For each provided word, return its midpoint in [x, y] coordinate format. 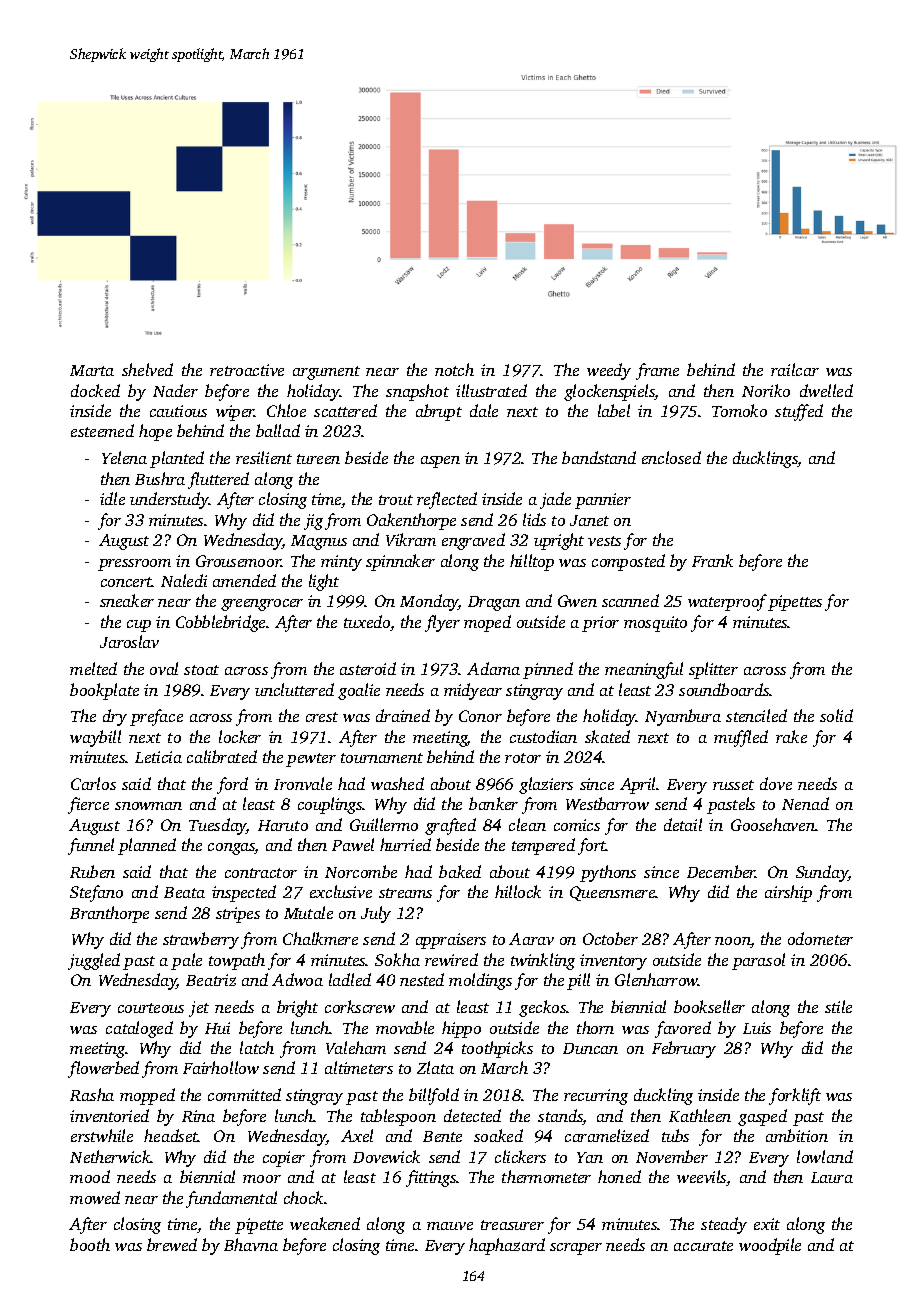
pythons [608, 873]
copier [284, 1159]
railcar [795, 369]
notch [454, 369]
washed [397, 783]
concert [126, 582]
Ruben [92, 871]
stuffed [799, 412]
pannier [603, 501]
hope [155, 432]
